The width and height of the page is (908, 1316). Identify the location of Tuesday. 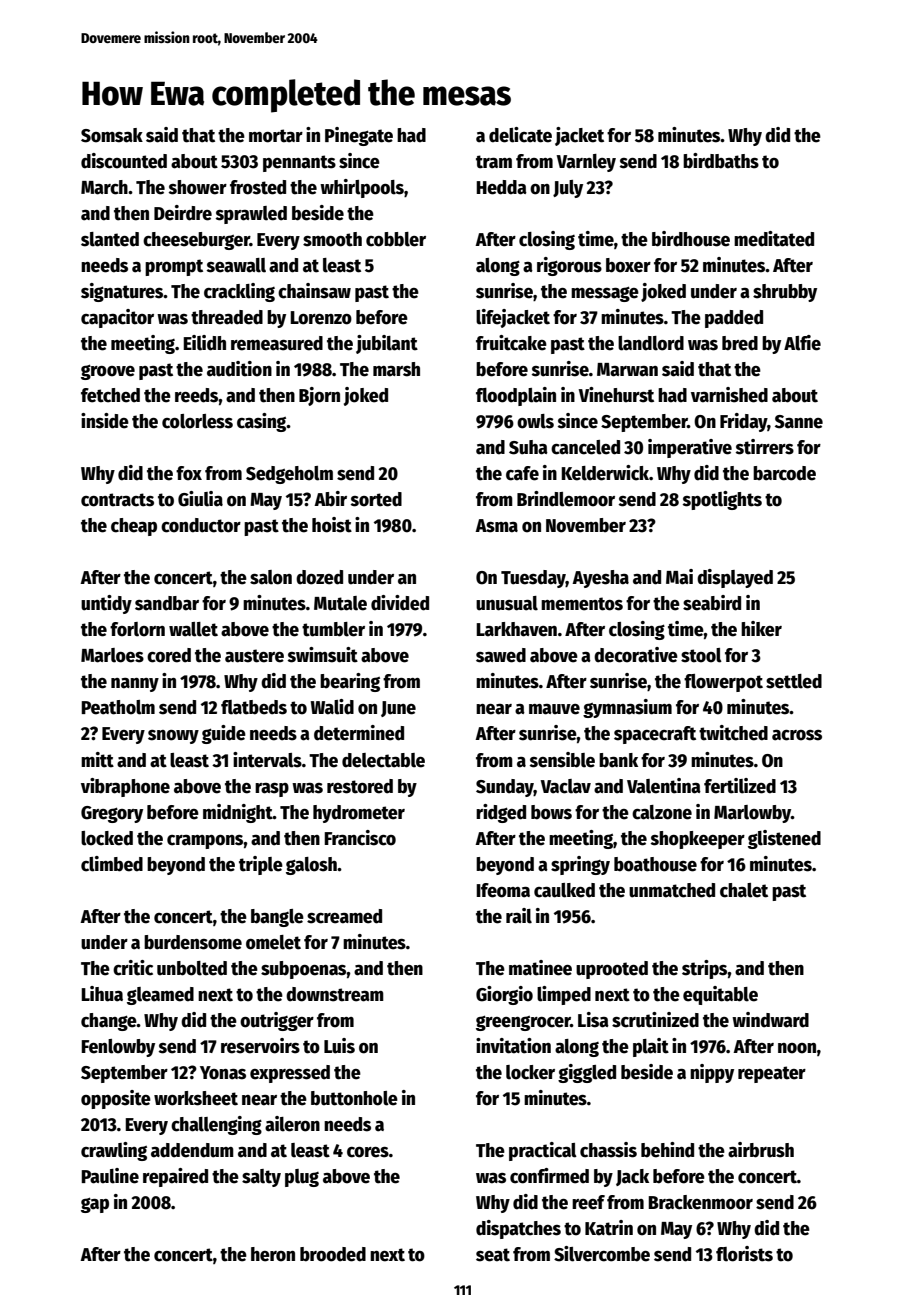
(533, 579).
